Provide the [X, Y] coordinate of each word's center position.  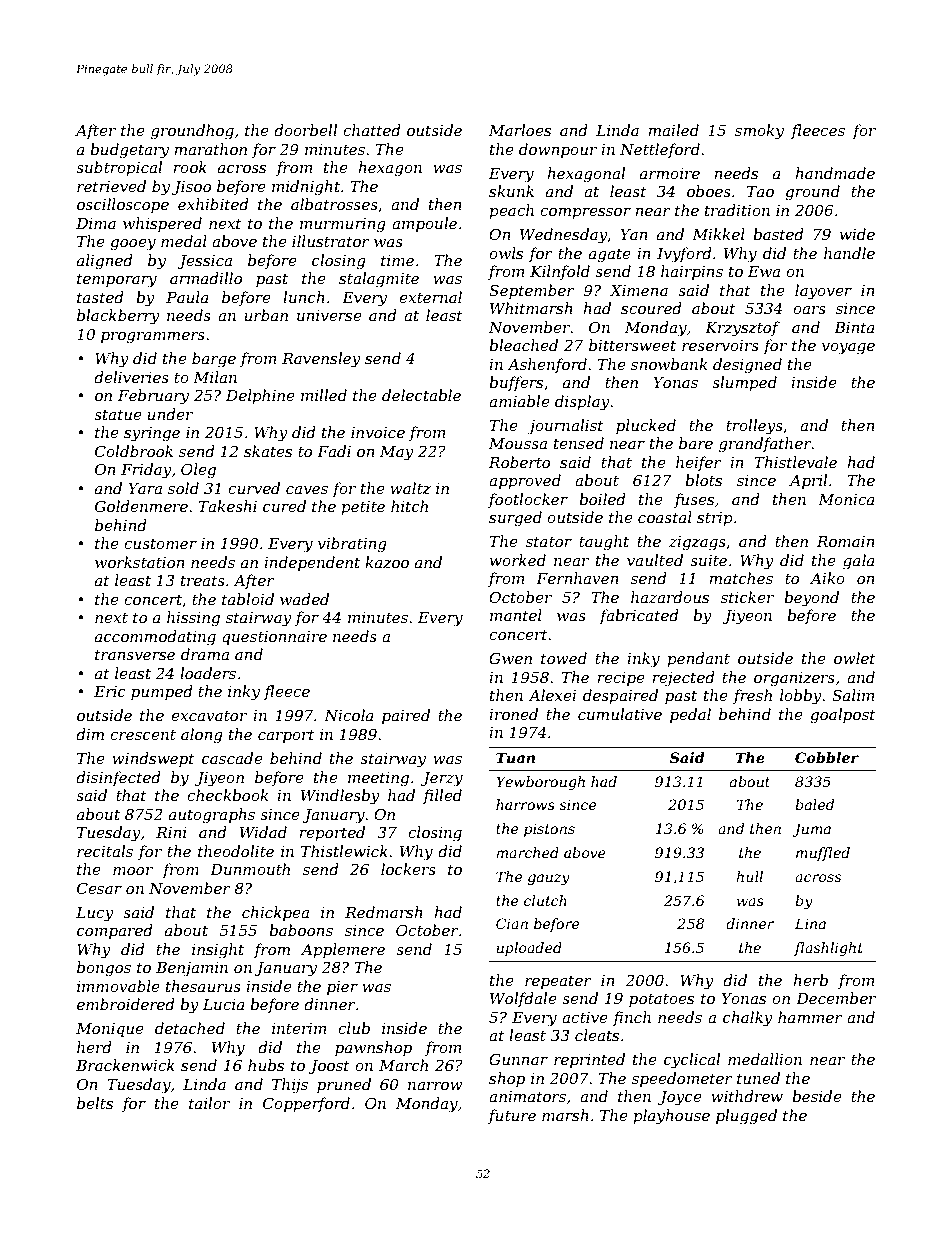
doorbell [305, 130]
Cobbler [827, 757]
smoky [759, 132]
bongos [104, 969]
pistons [549, 830]
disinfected [118, 778]
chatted [372, 130]
